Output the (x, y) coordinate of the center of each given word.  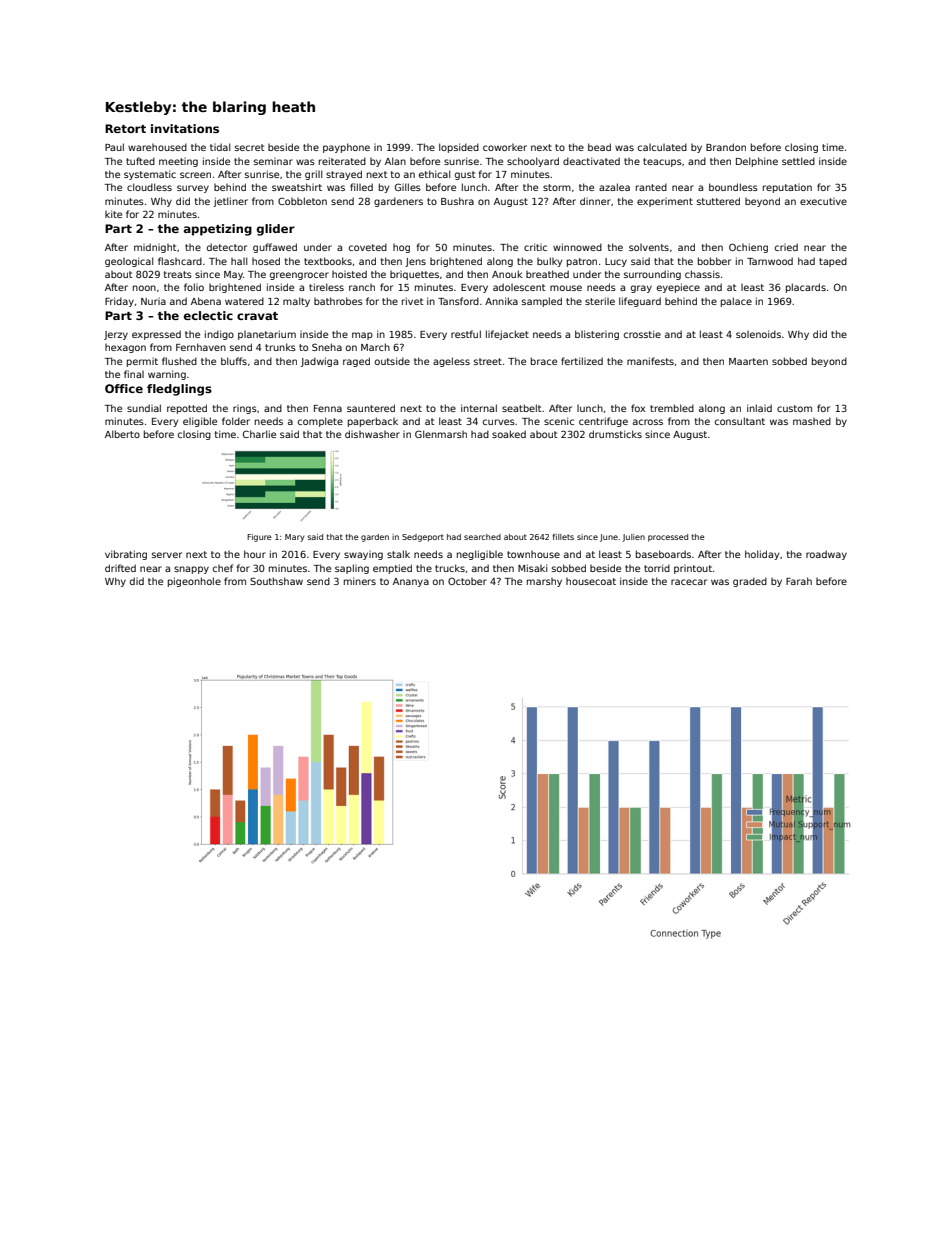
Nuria (153, 301)
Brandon (726, 147)
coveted (368, 247)
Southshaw (276, 581)
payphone (346, 148)
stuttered (718, 201)
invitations (185, 128)
